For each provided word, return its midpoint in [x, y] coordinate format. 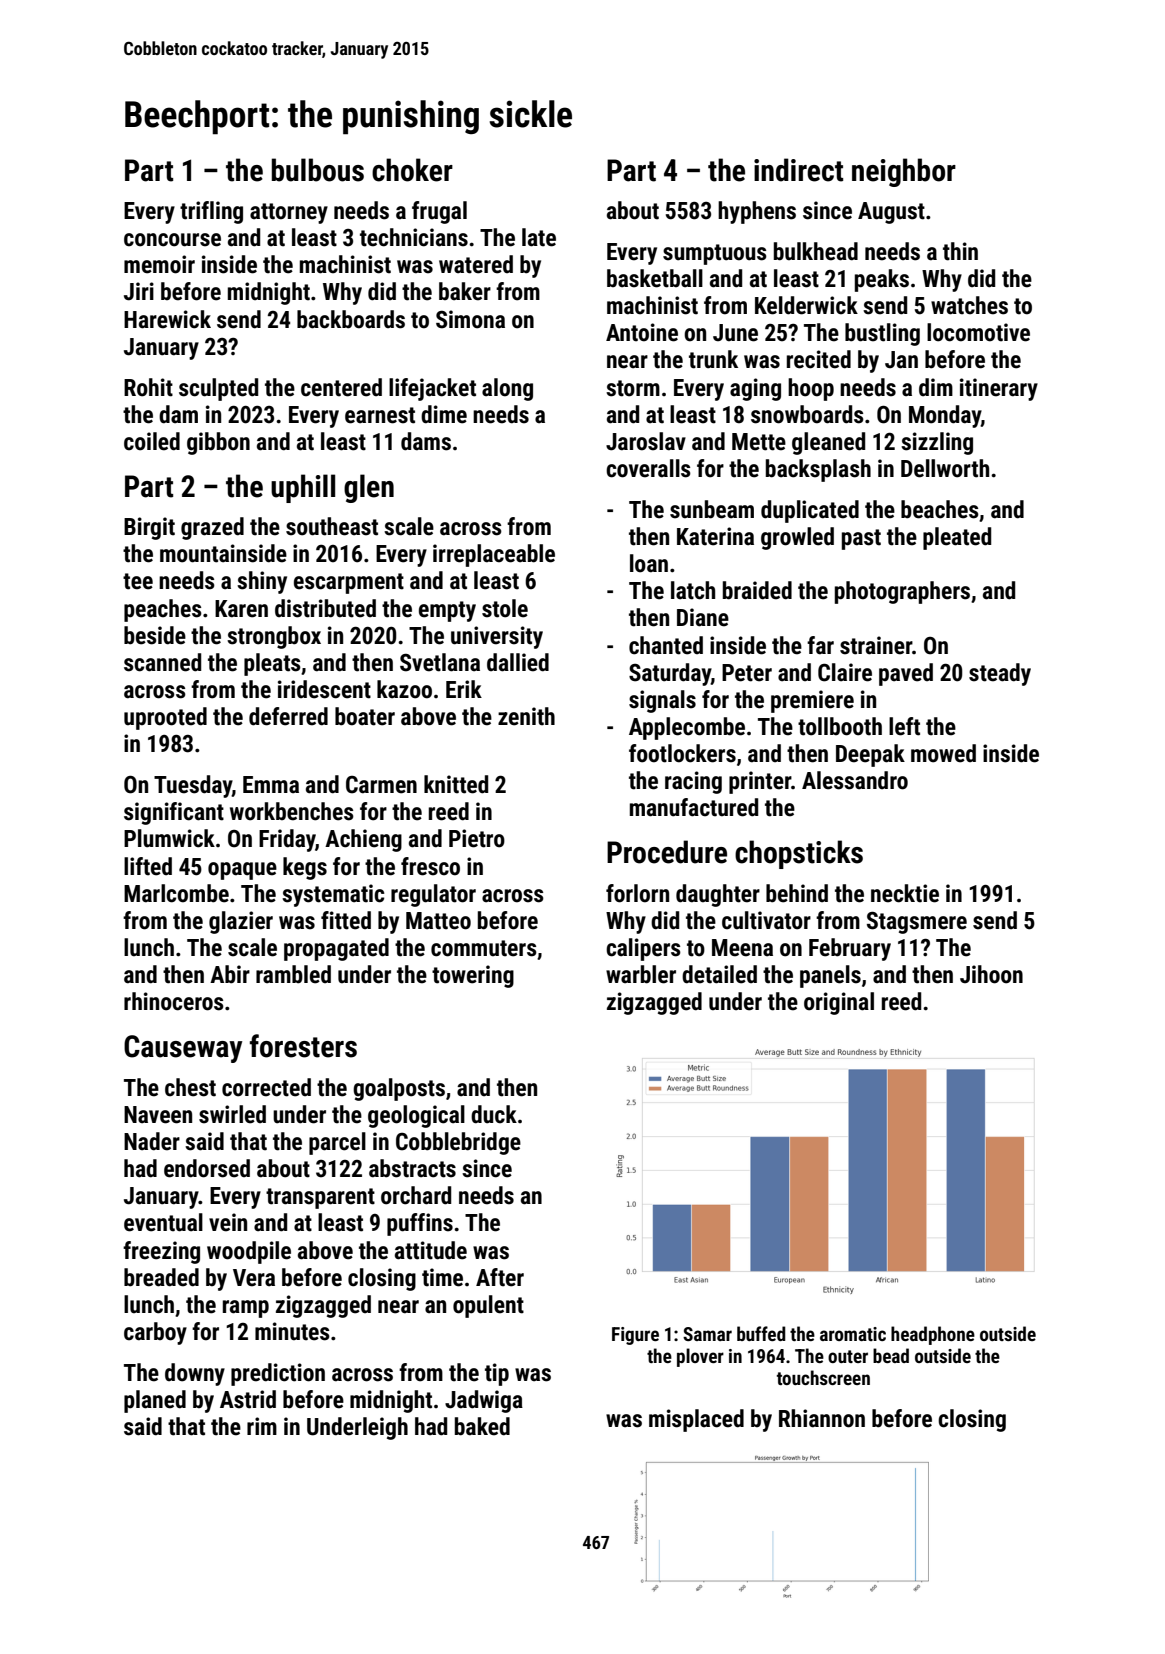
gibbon [218, 443]
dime [444, 414]
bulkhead [816, 251]
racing [693, 782]
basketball [655, 278]
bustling [882, 334]
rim [262, 1426]
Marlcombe [176, 893]
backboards [351, 319]
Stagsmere [917, 922]
